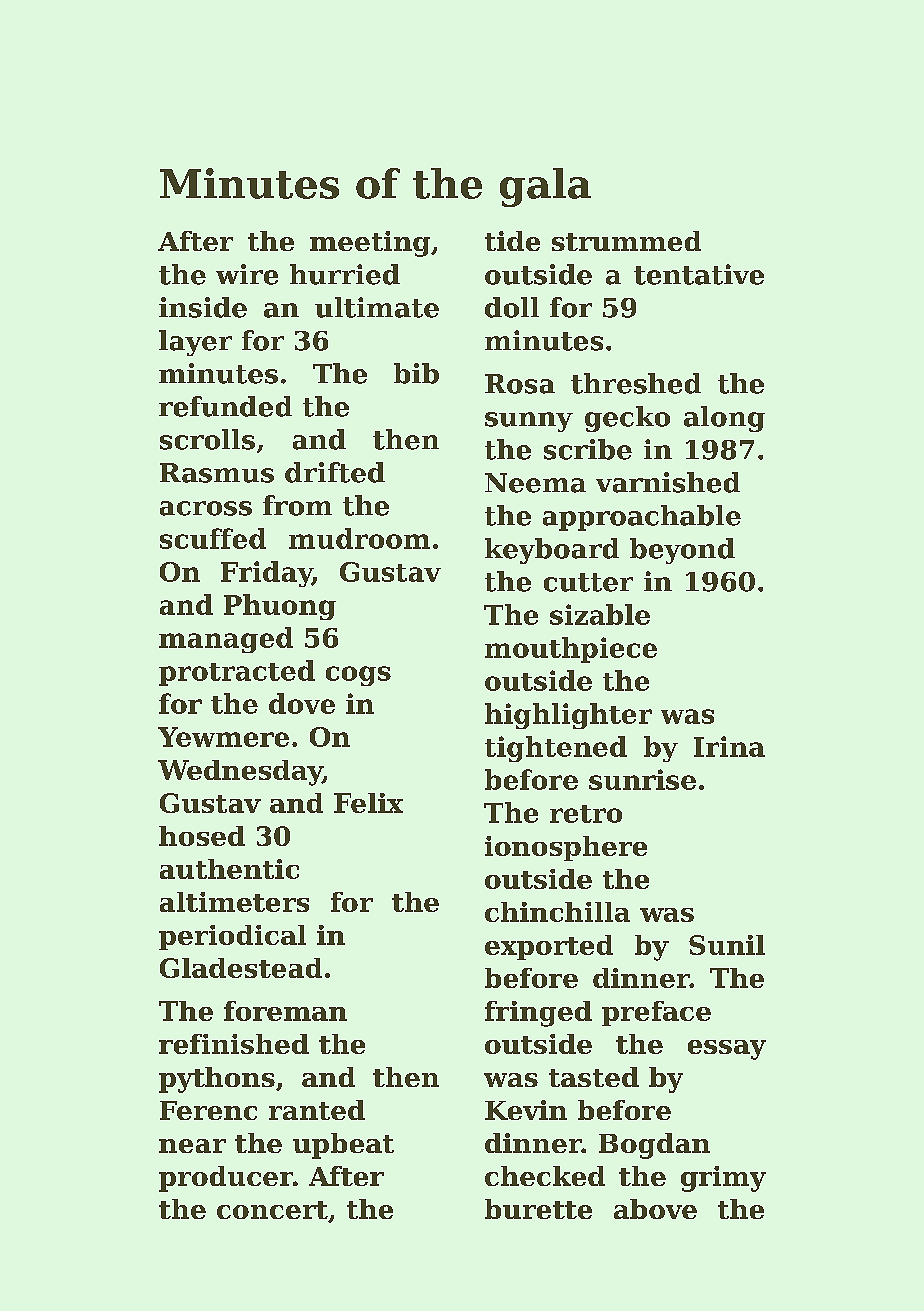 The height and width of the page is (1311, 924). What do you see at coordinates (512, 241) in the page?
I see `tide` at bounding box center [512, 241].
